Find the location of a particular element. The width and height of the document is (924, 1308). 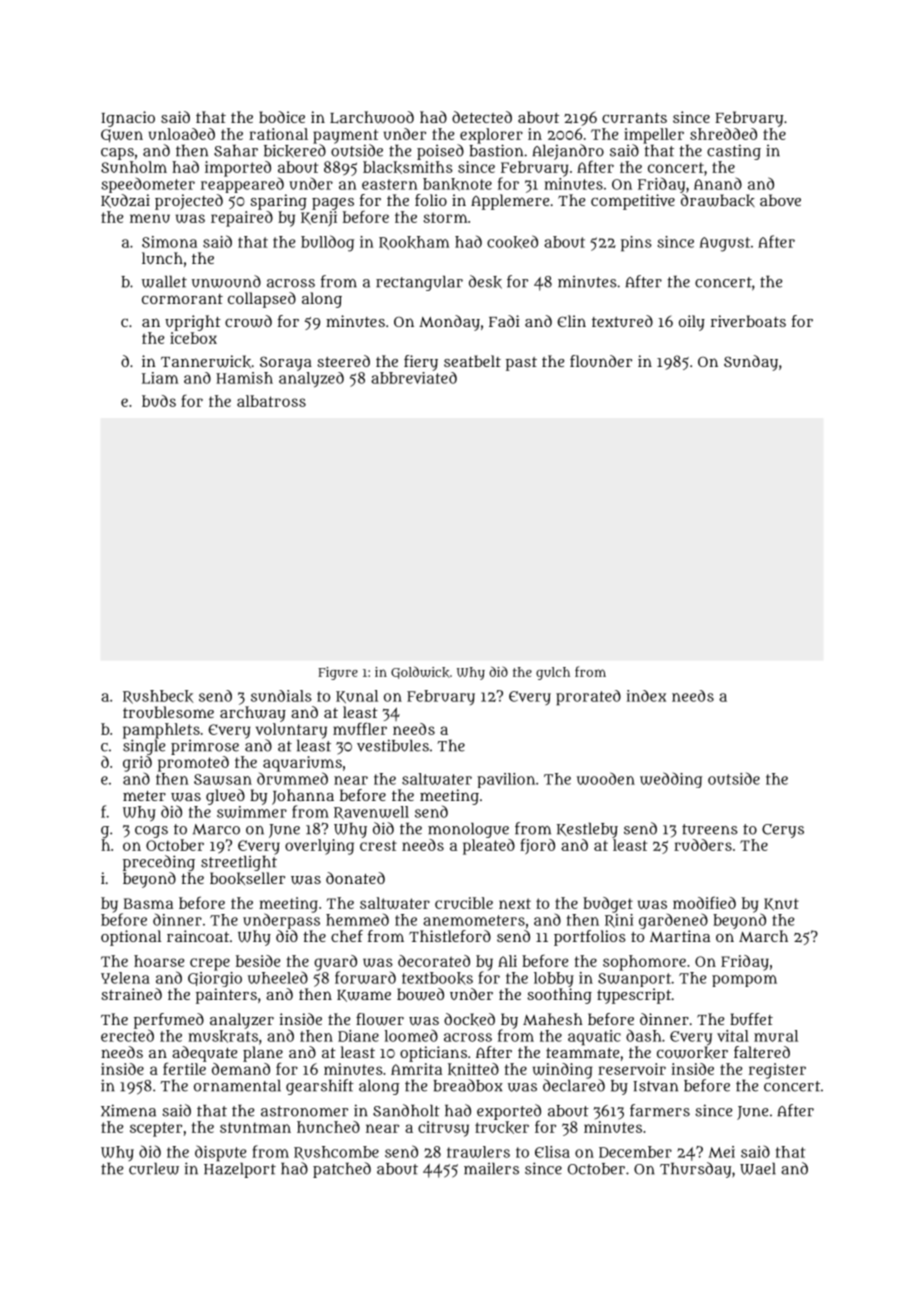

Larchwood is located at coordinates (372, 117).
